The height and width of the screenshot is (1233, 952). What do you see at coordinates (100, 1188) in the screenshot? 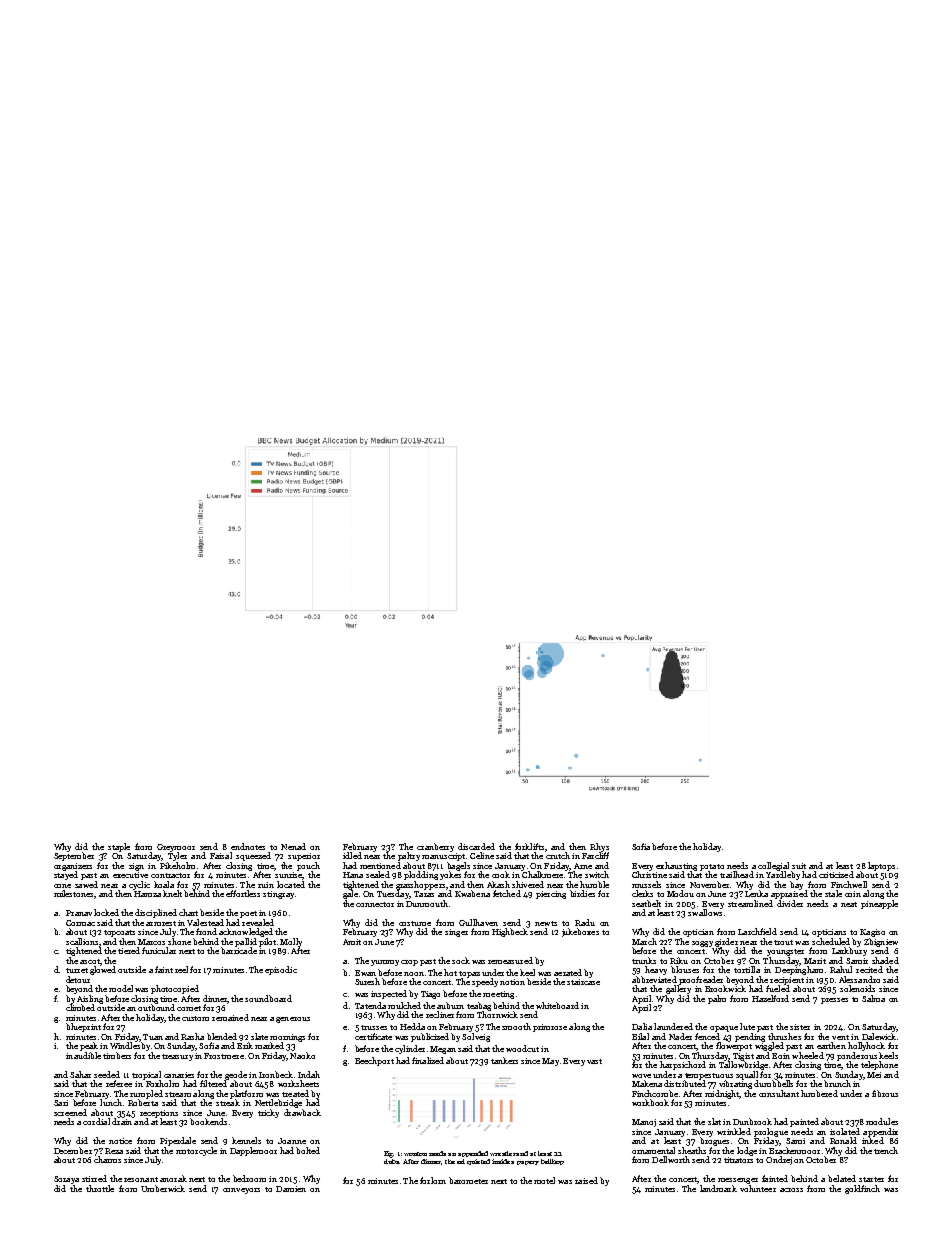
I see `throttle` at bounding box center [100, 1188].
